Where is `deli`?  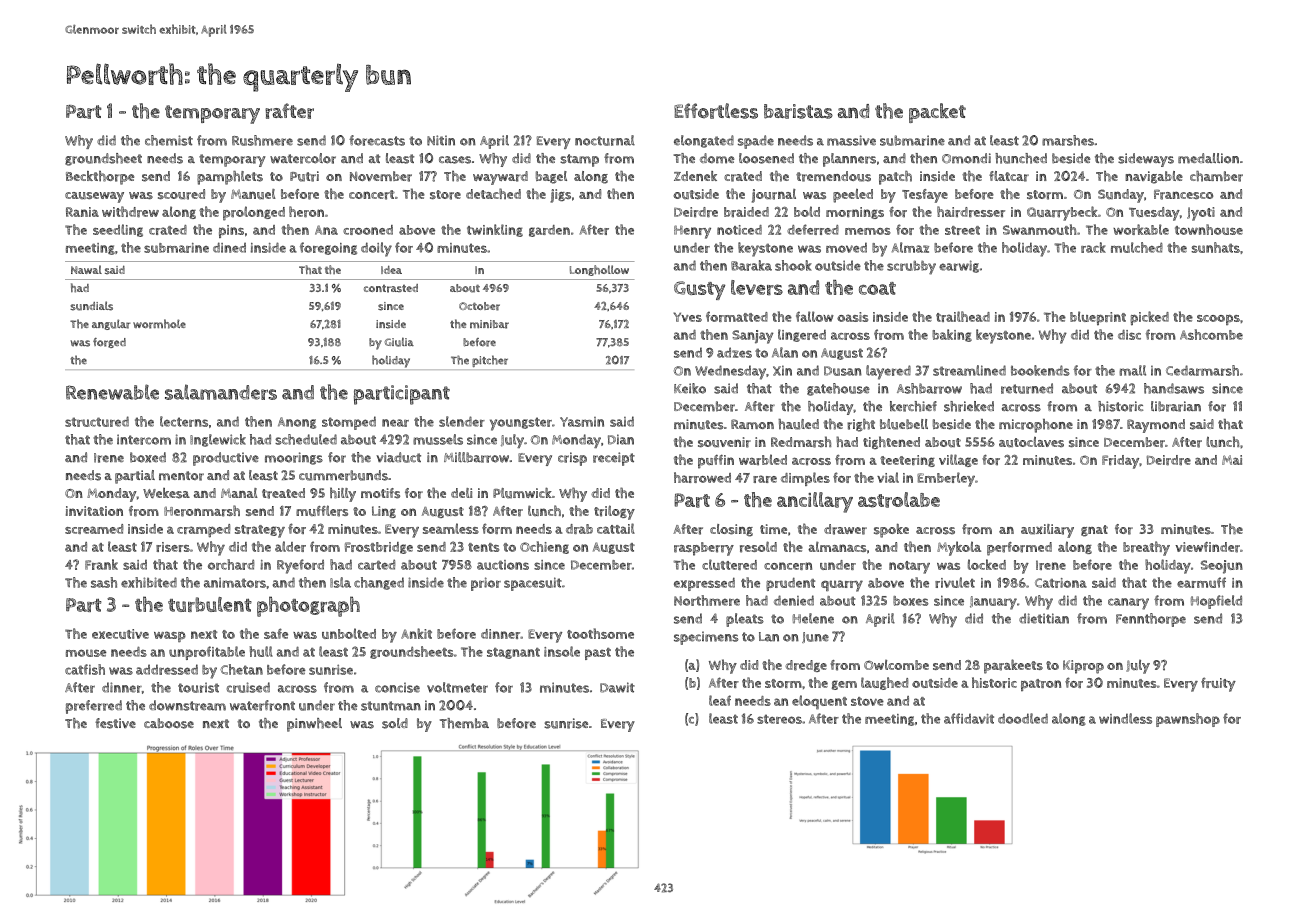 deli is located at coordinates (461, 493).
